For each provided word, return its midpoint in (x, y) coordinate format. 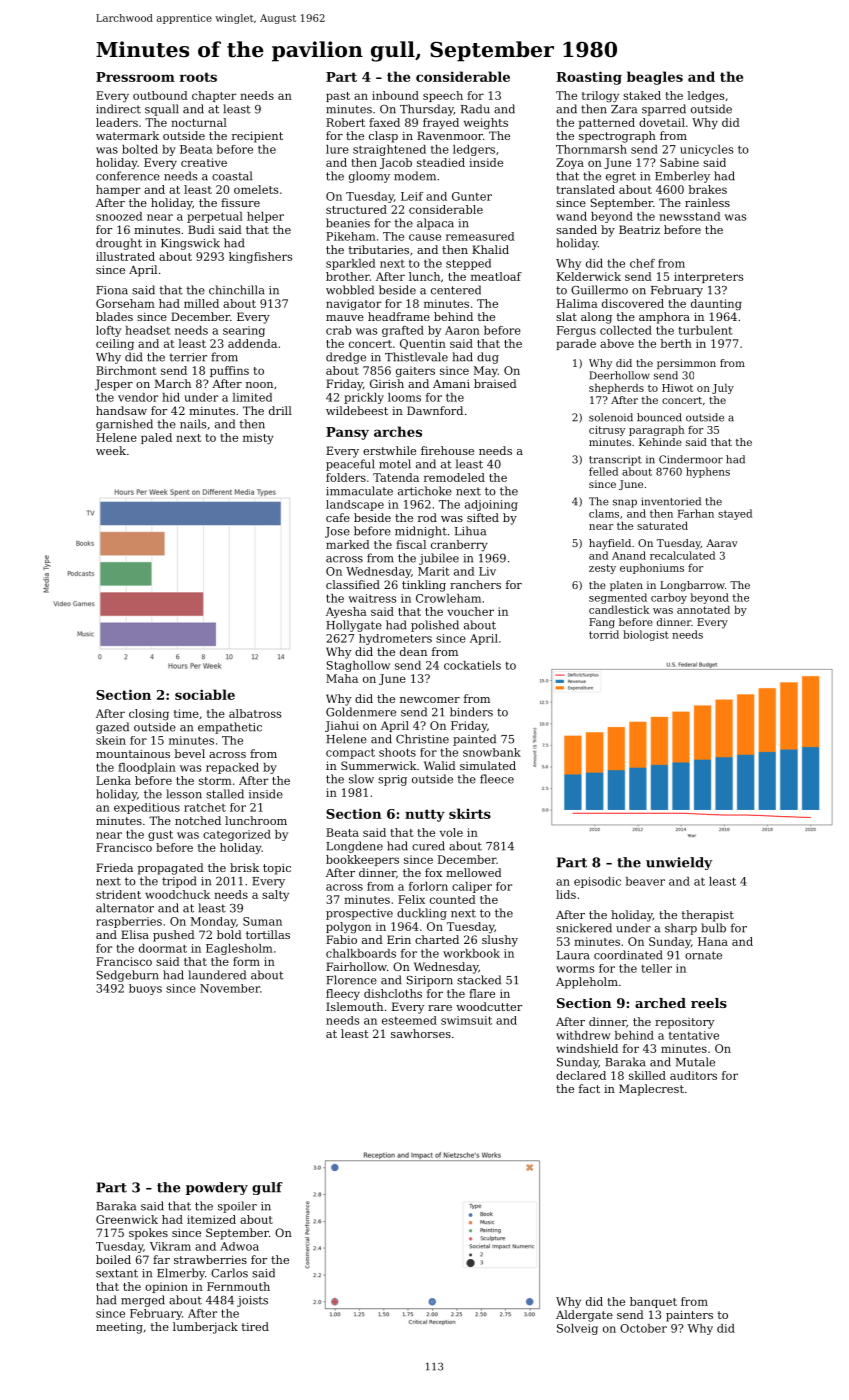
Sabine (679, 162)
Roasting (589, 78)
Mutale (695, 1062)
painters (689, 1316)
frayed (441, 124)
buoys (145, 989)
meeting (119, 1328)
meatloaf (496, 276)
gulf (267, 1188)
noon (259, 385)
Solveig (577, 1329)
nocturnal (199, 122)
